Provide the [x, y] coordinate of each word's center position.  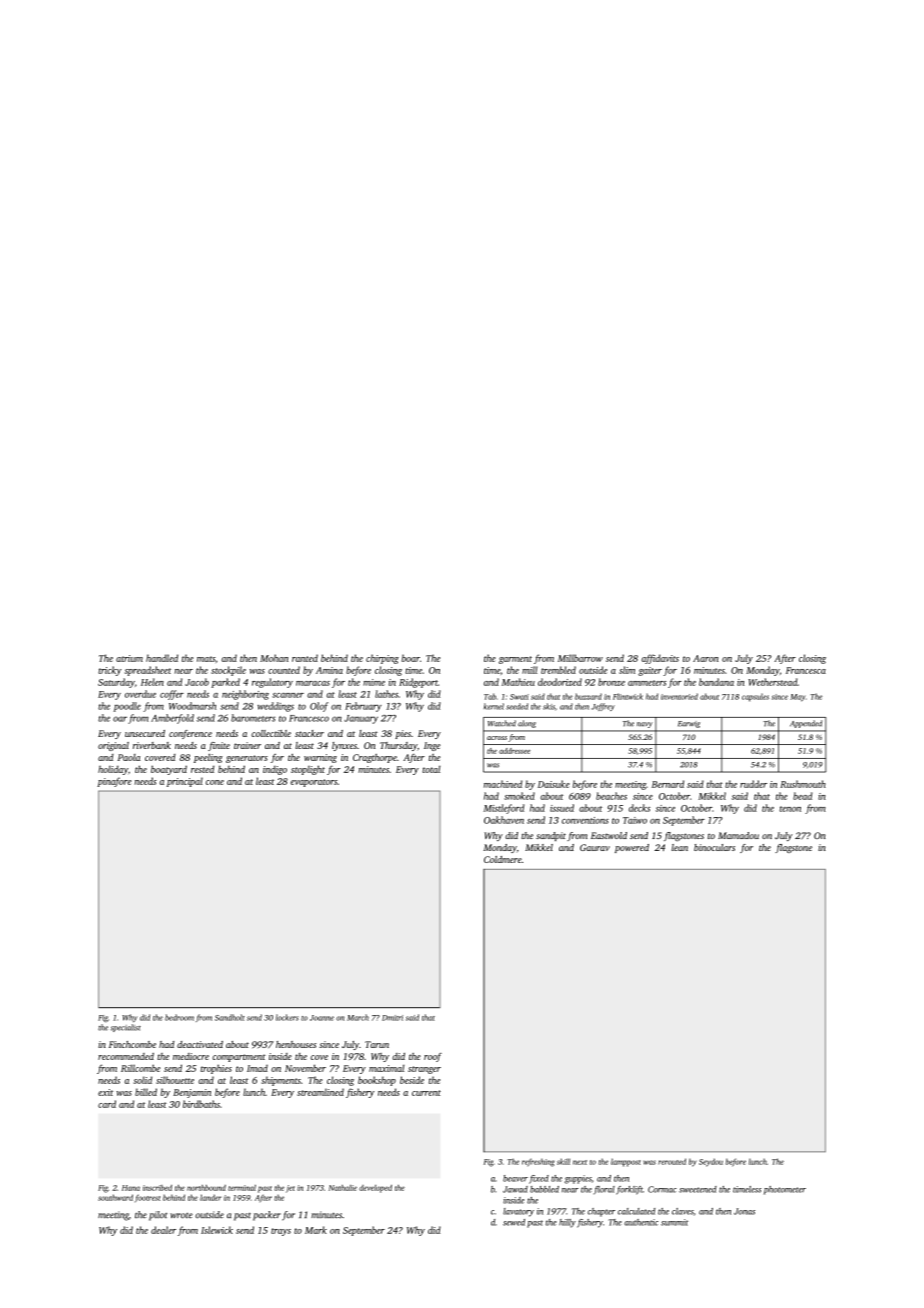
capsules [755, 697]
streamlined [320, 1092]
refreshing [538, 1162]
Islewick [217, 1230]
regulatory [272, 683]
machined [503, 784]
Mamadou [738, 835]
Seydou [711, 1162]
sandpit [551, 836]
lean [679, 847]
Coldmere [503, 859]
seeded [517, 706]
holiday [113, 770]
